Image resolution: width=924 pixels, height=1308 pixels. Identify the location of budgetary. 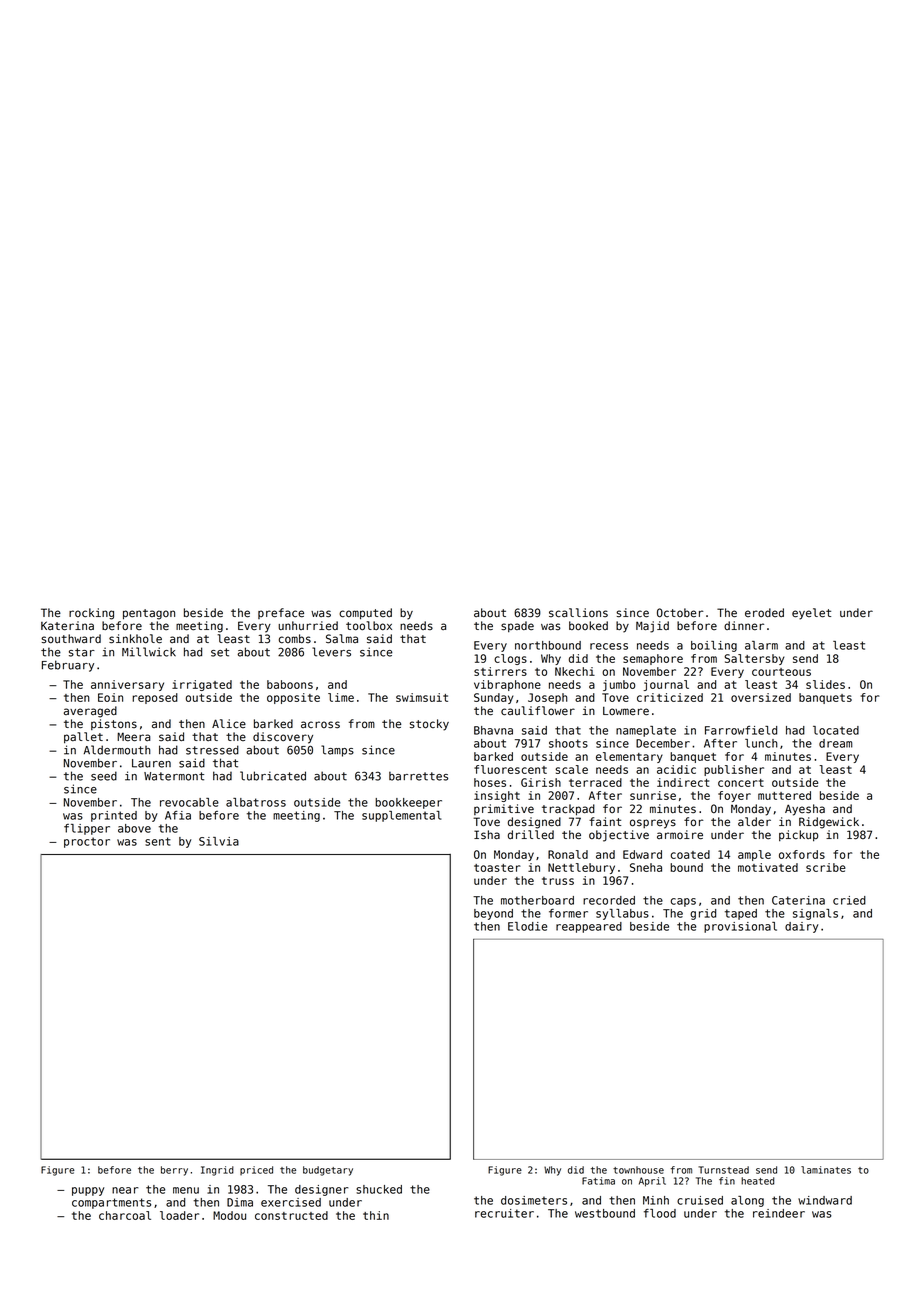
(328, 1171).
